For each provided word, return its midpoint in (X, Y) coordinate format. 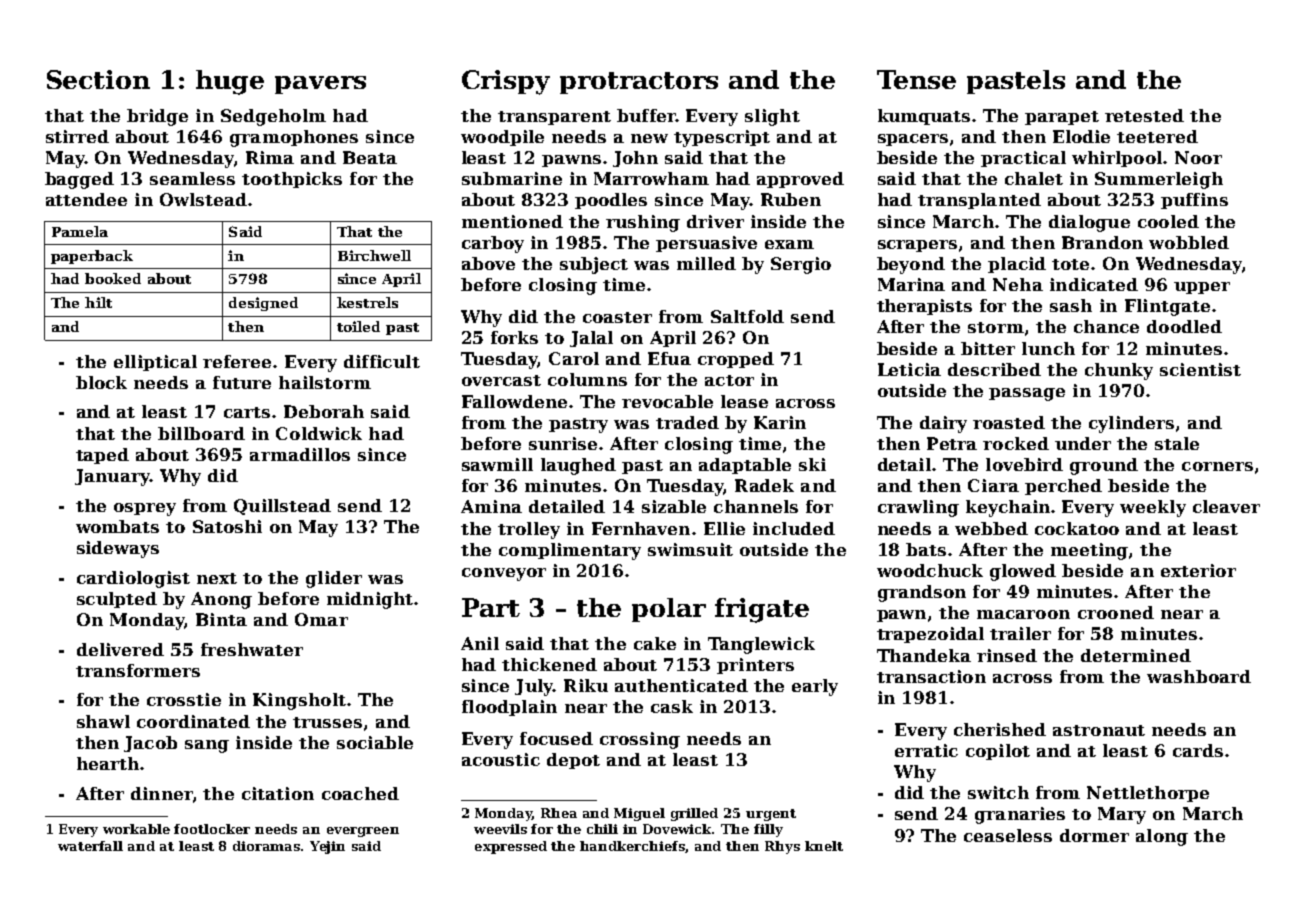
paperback (92, 257)
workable (136, 829)
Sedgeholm (273, 117)
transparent (554, 118)
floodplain (509, 708)
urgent (771, 815)
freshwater (252, 649)
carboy (493, 244)
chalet (1034, 178)
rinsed (1007, 655)
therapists (924, 307)
